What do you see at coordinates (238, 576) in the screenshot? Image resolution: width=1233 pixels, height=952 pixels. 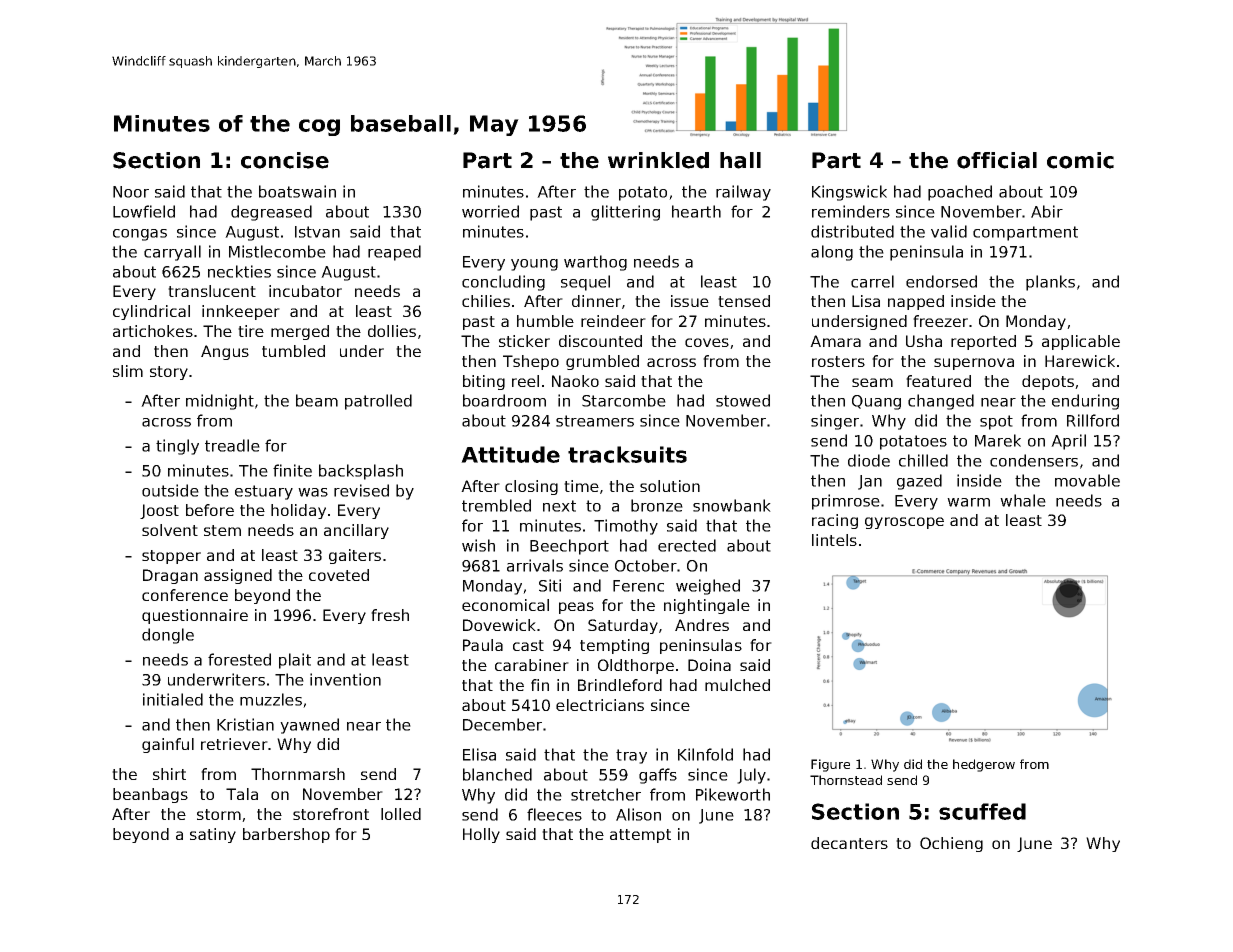 I see `assigned` at bounding box center [238, 576].
